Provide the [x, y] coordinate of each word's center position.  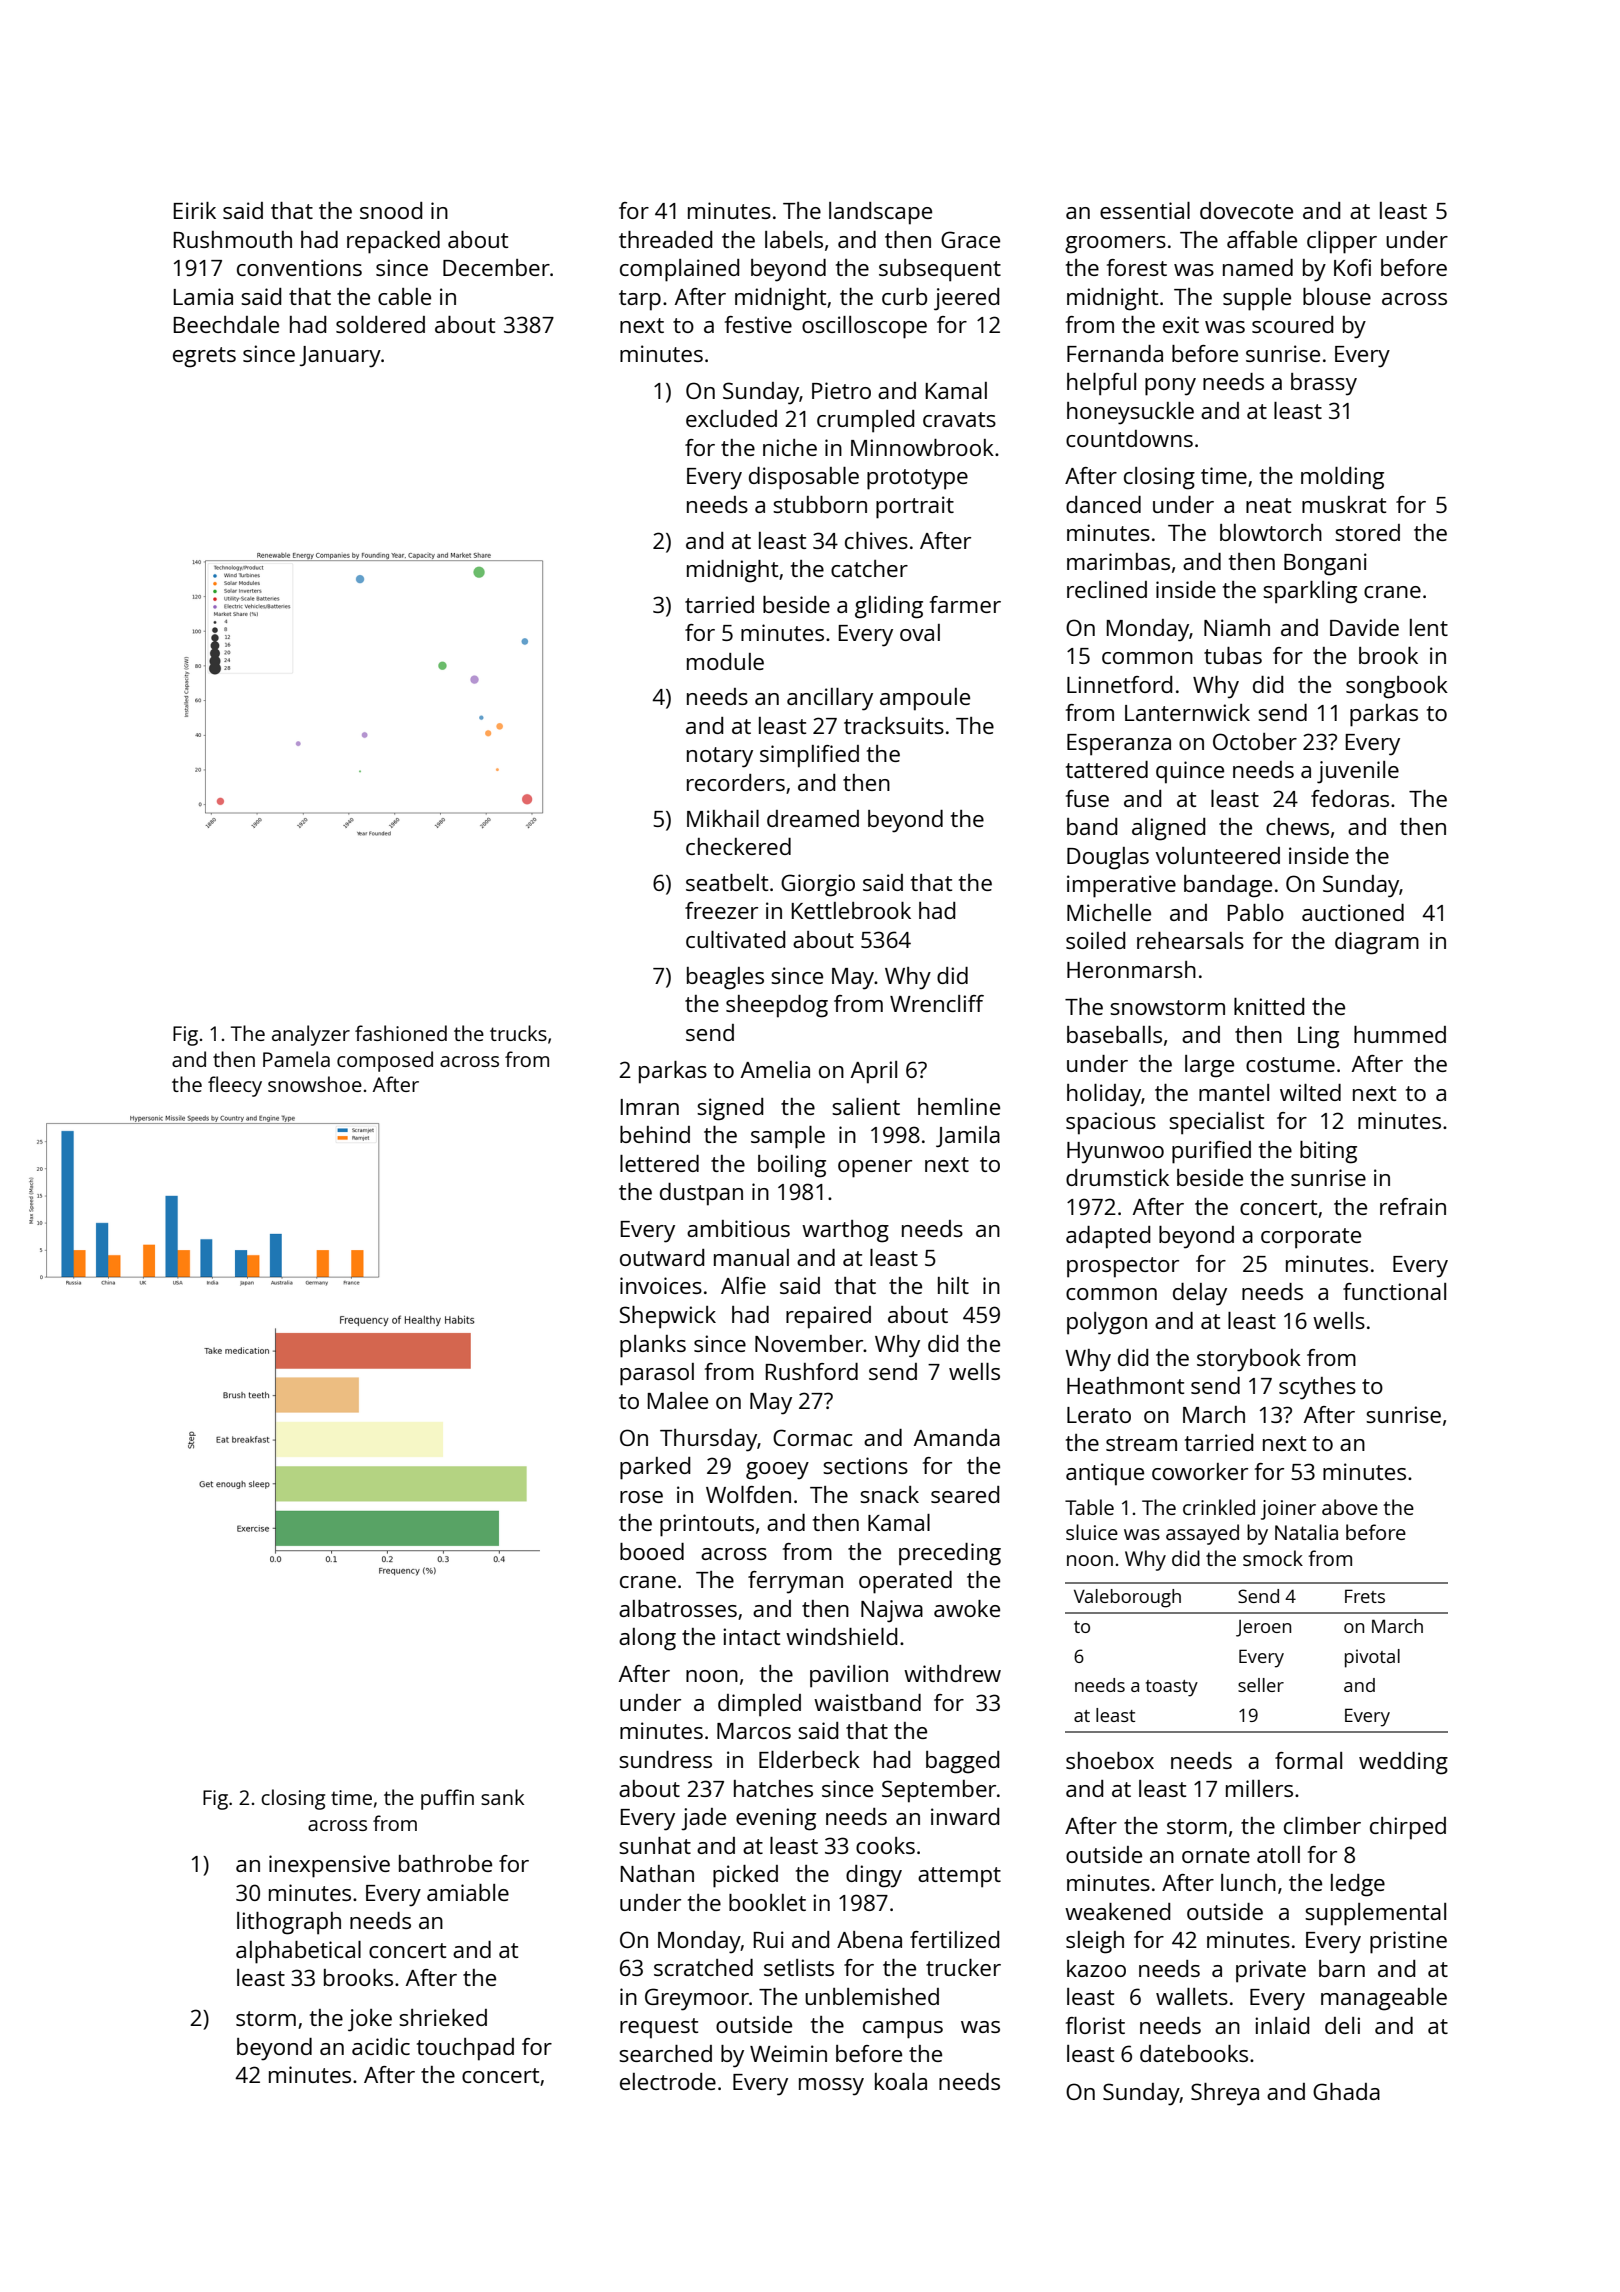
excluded [731, 418]
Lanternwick [1187, 712]
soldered [380, 324]
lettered [659, 1163]
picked [745, 1876]
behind [655, 1134]
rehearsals [1190, 940]
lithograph [289, 1923]
